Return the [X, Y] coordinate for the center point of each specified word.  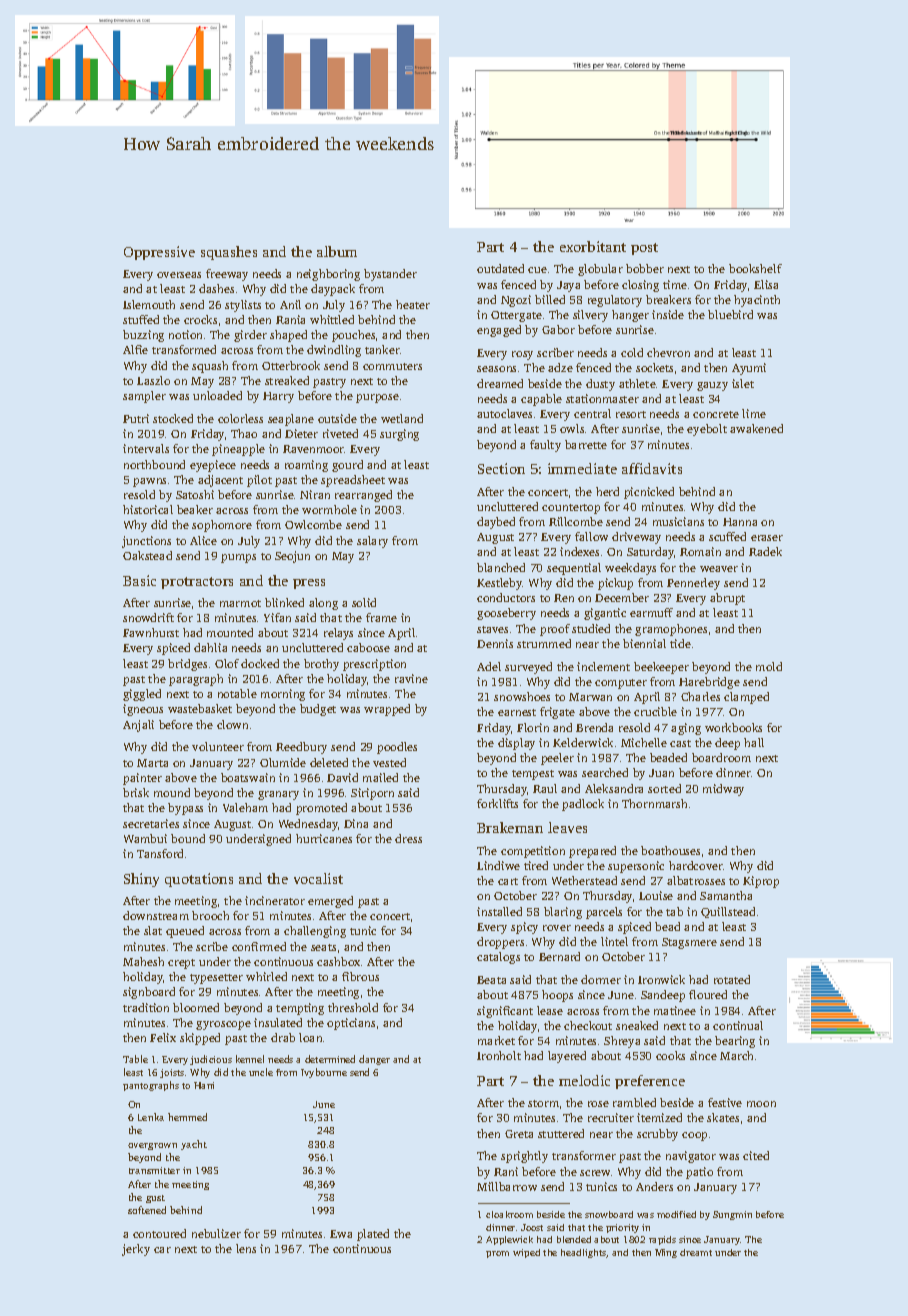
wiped [526, 1253]
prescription [374, 665]
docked [260, 663]
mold [769, 666]
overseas [179, 275]
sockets [654, 367]
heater [413, 304]
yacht [194, 1145]
